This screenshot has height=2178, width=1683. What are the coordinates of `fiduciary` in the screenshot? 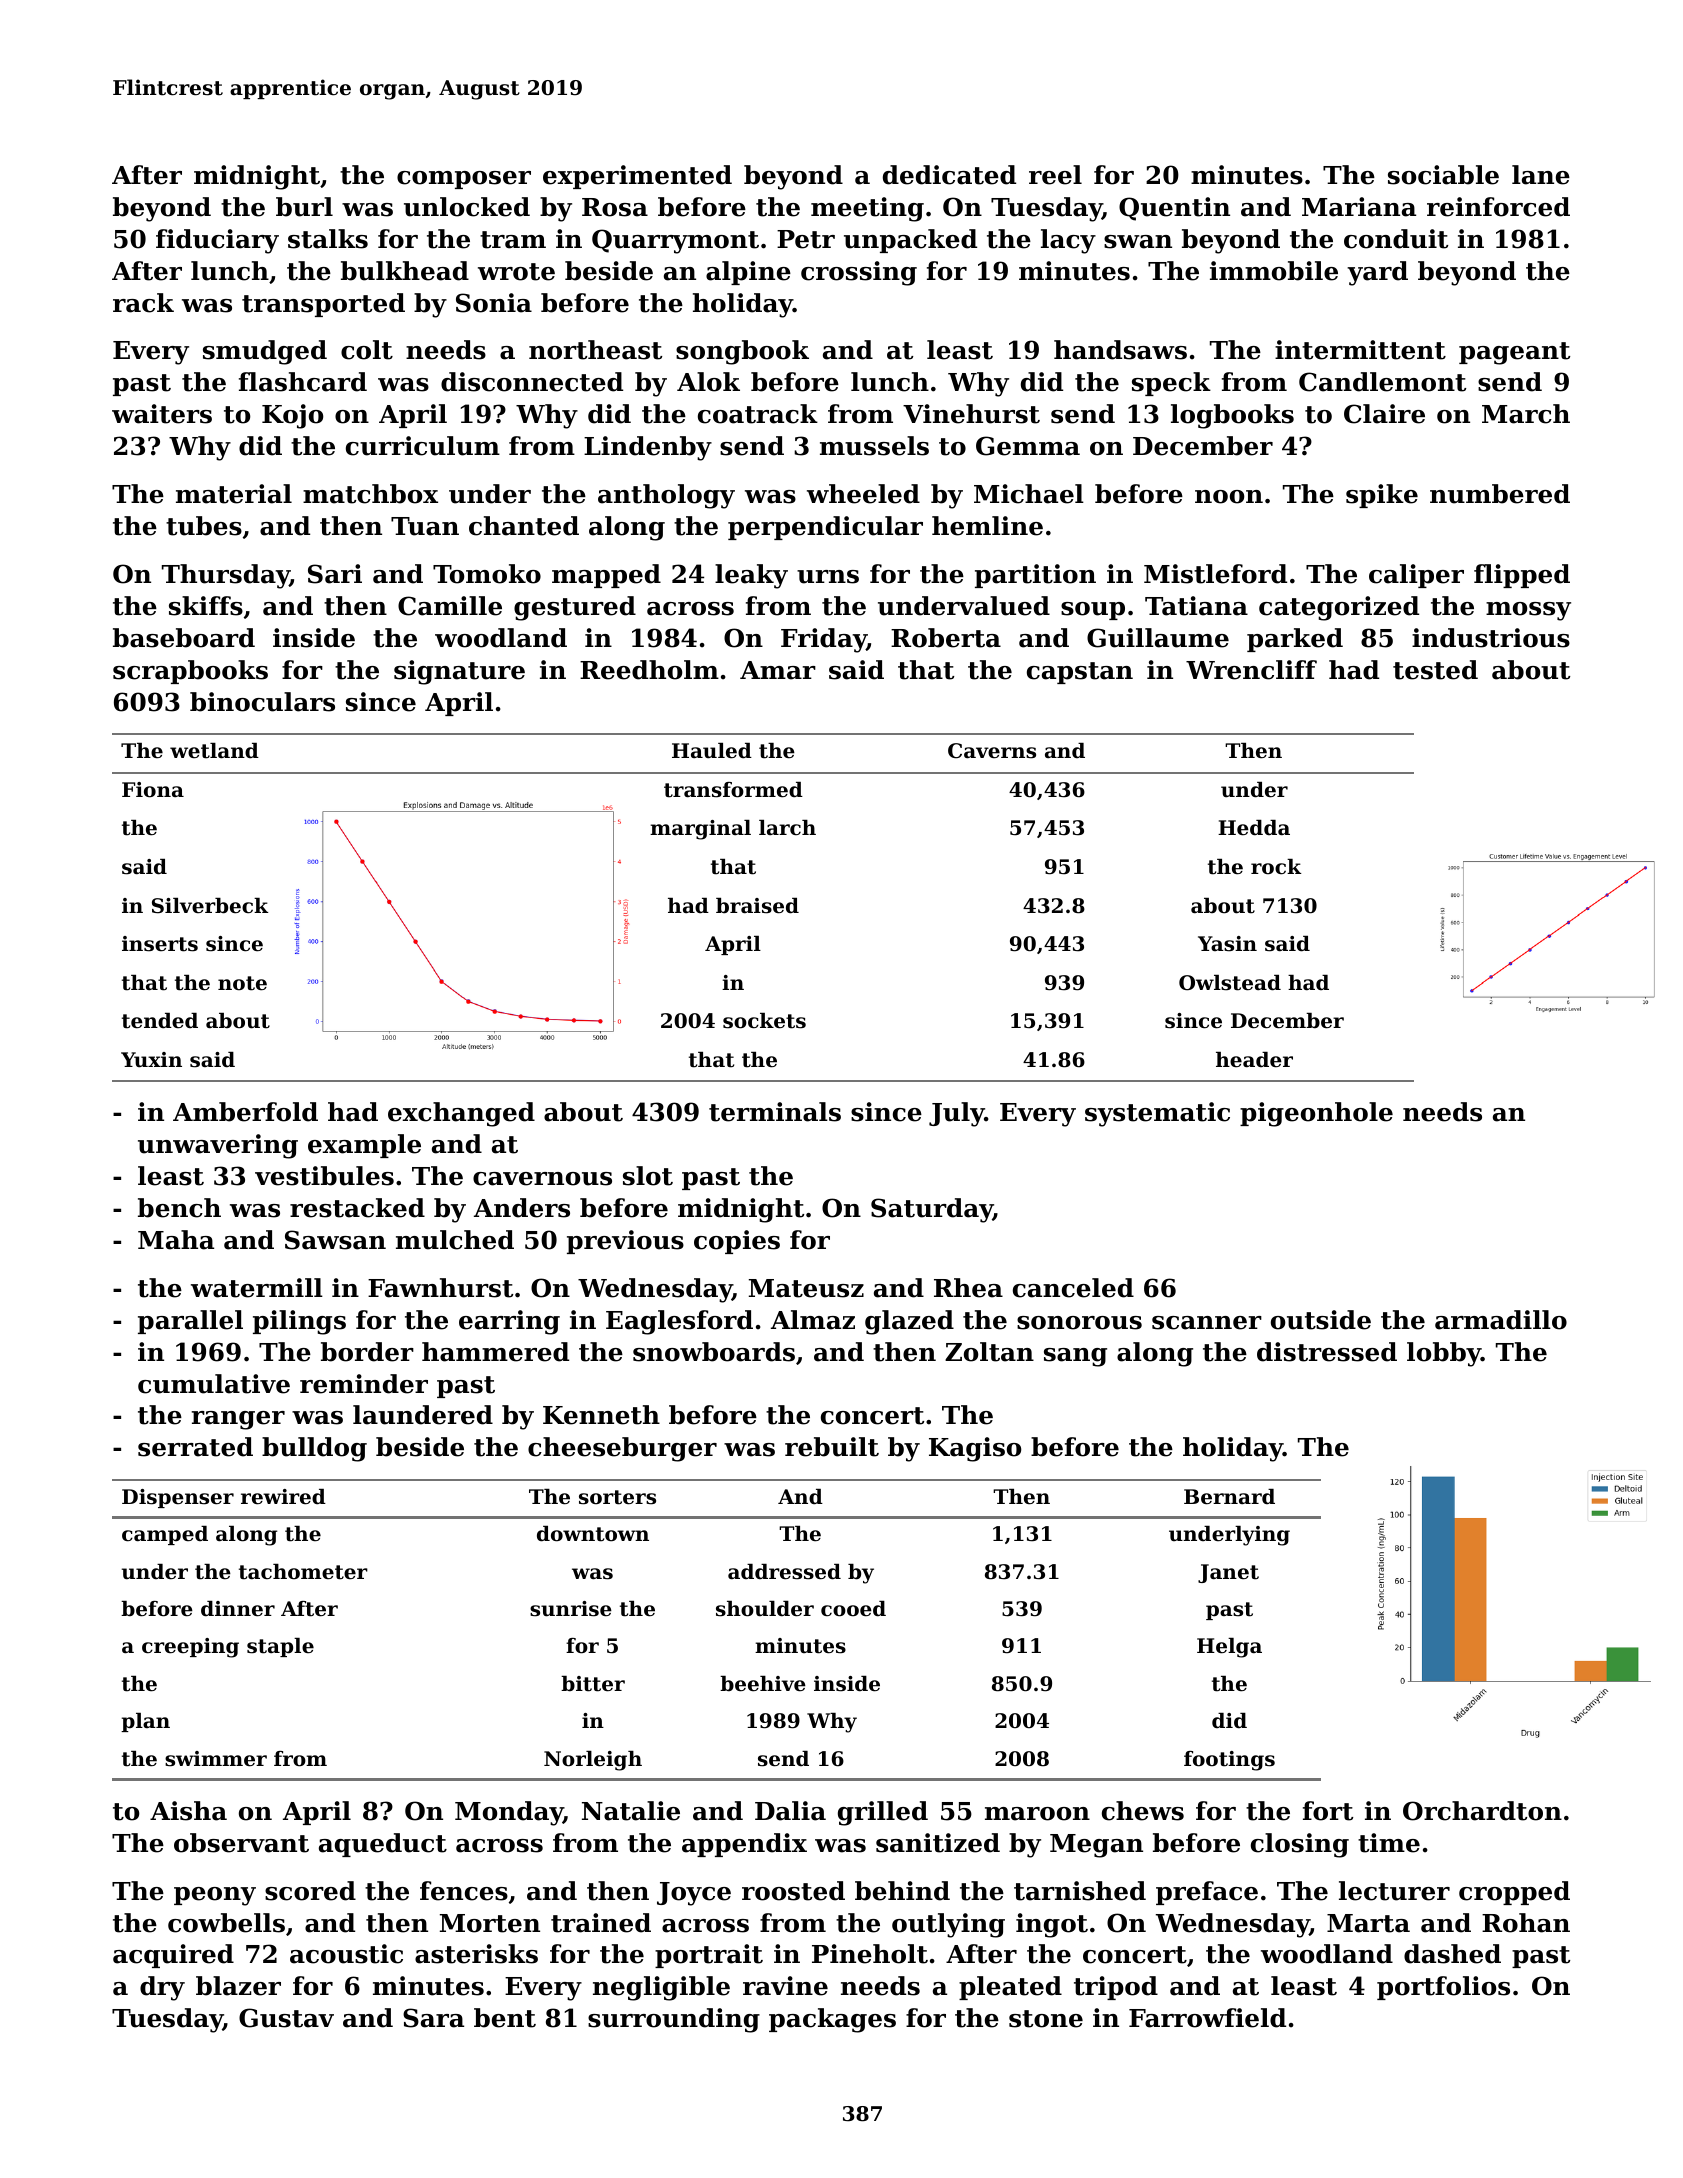 It's located at (217, 241).
